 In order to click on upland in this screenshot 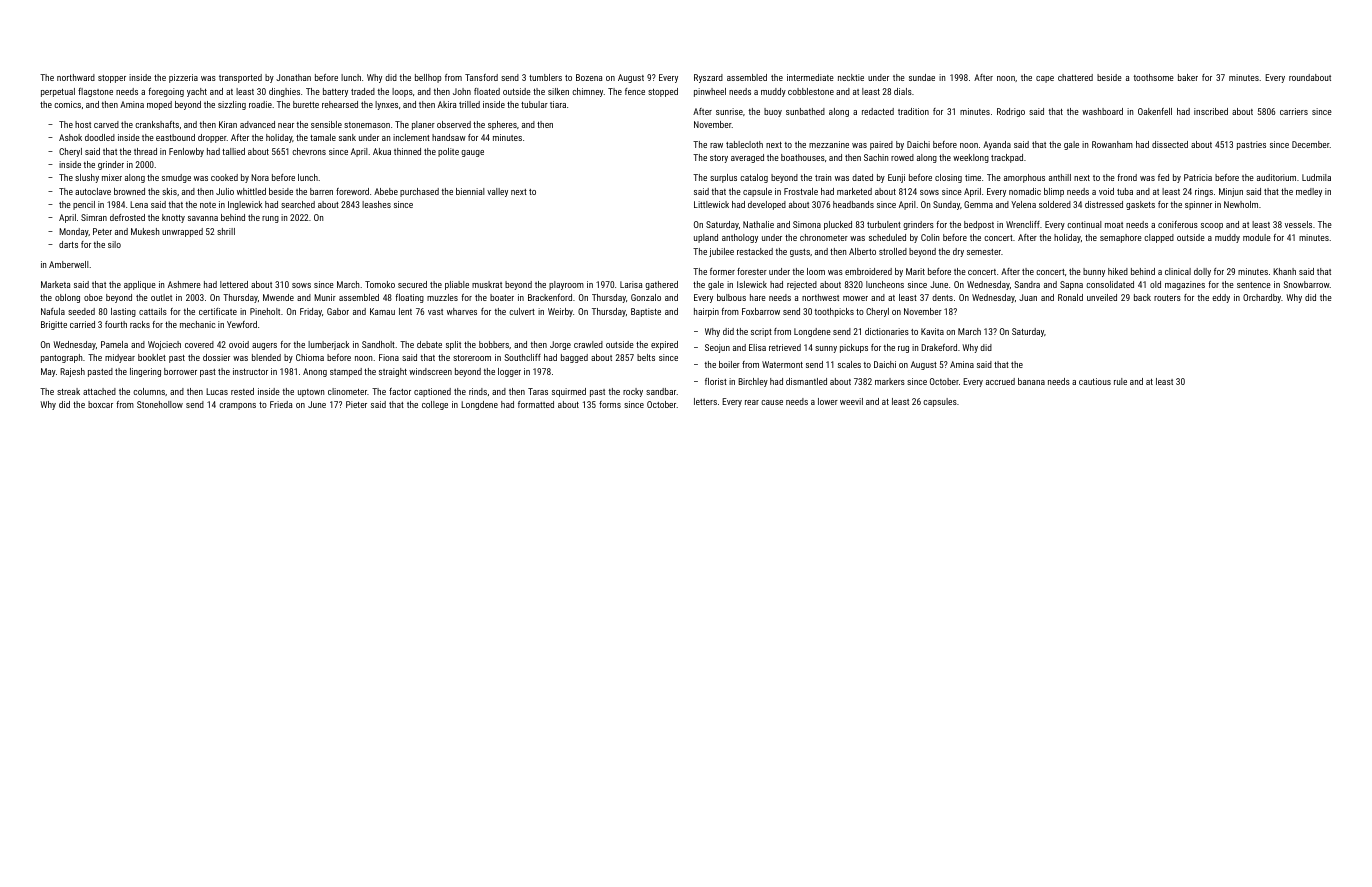, I will do `click(706, 238)`.
